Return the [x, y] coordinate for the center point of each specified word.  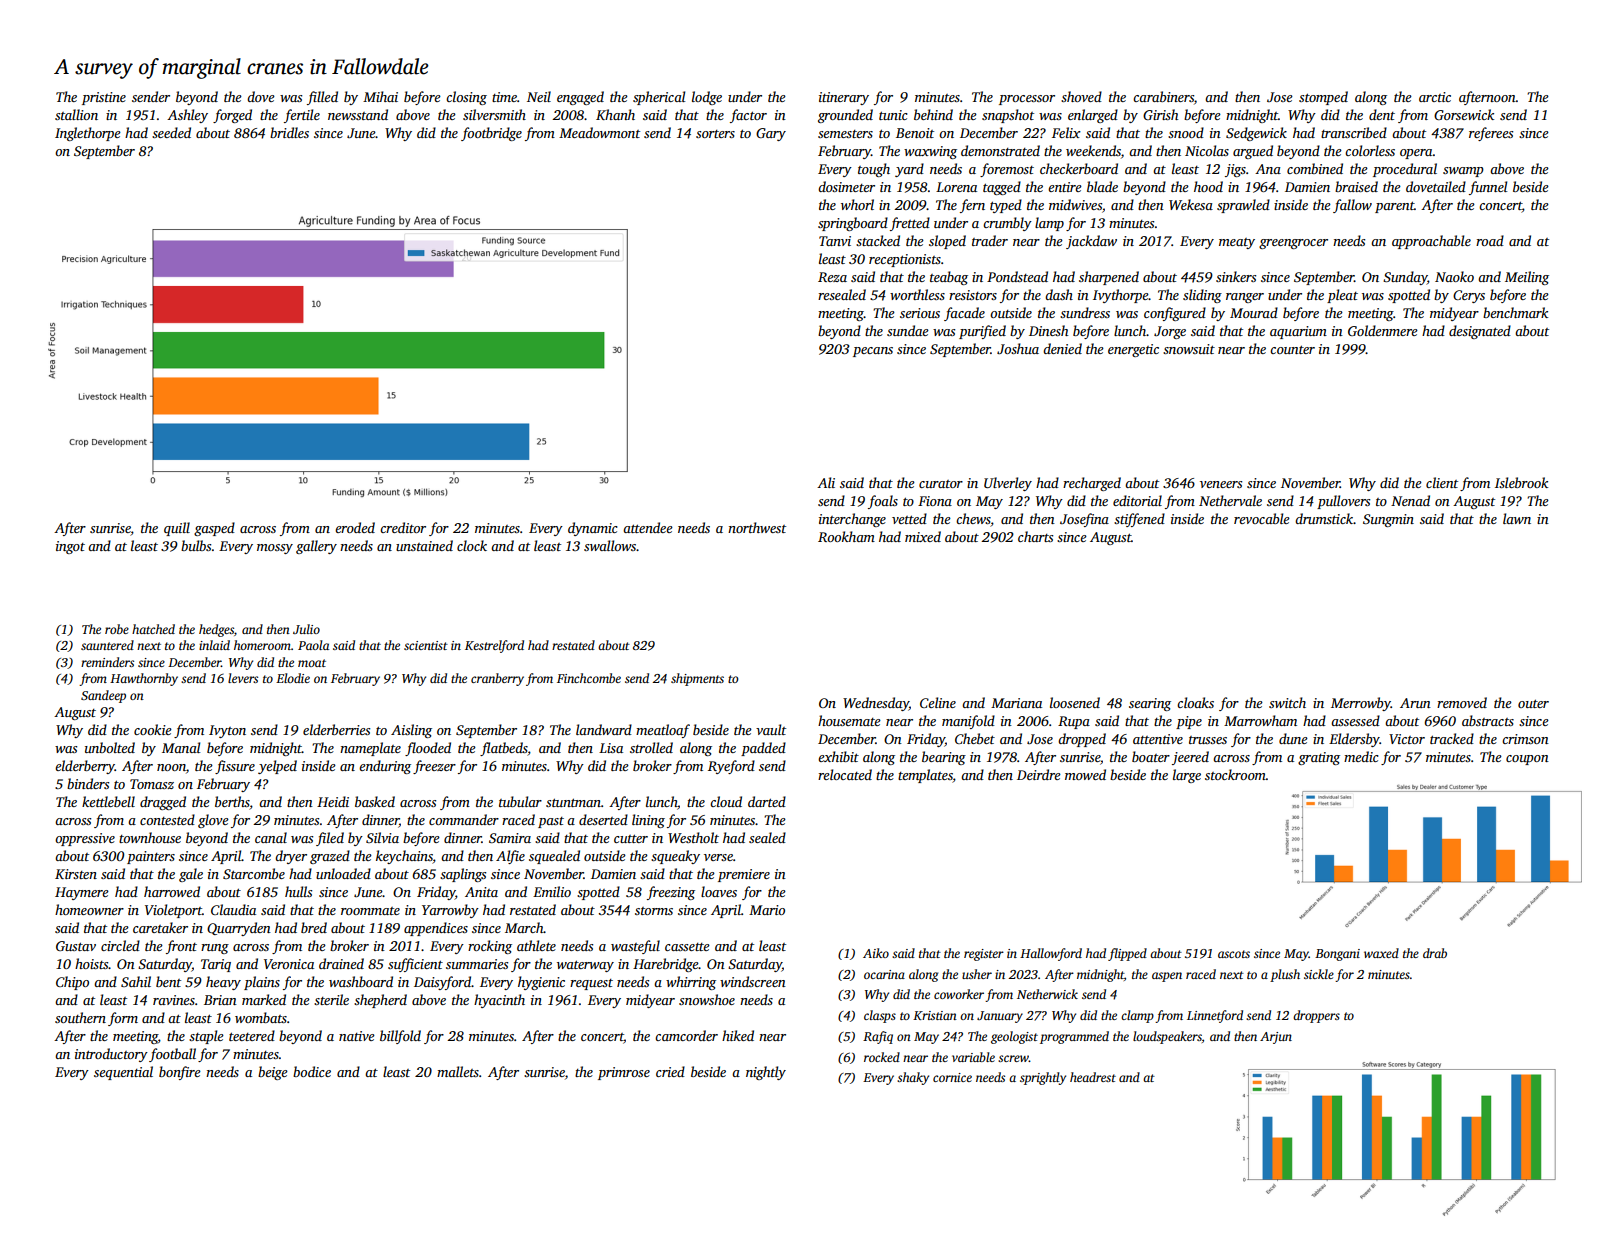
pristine [104, 98]
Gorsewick [1464, 114]
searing [1150, 704]
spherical [659, 98]
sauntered [107, 645]
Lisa [611, 748]
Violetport [173, 911]
